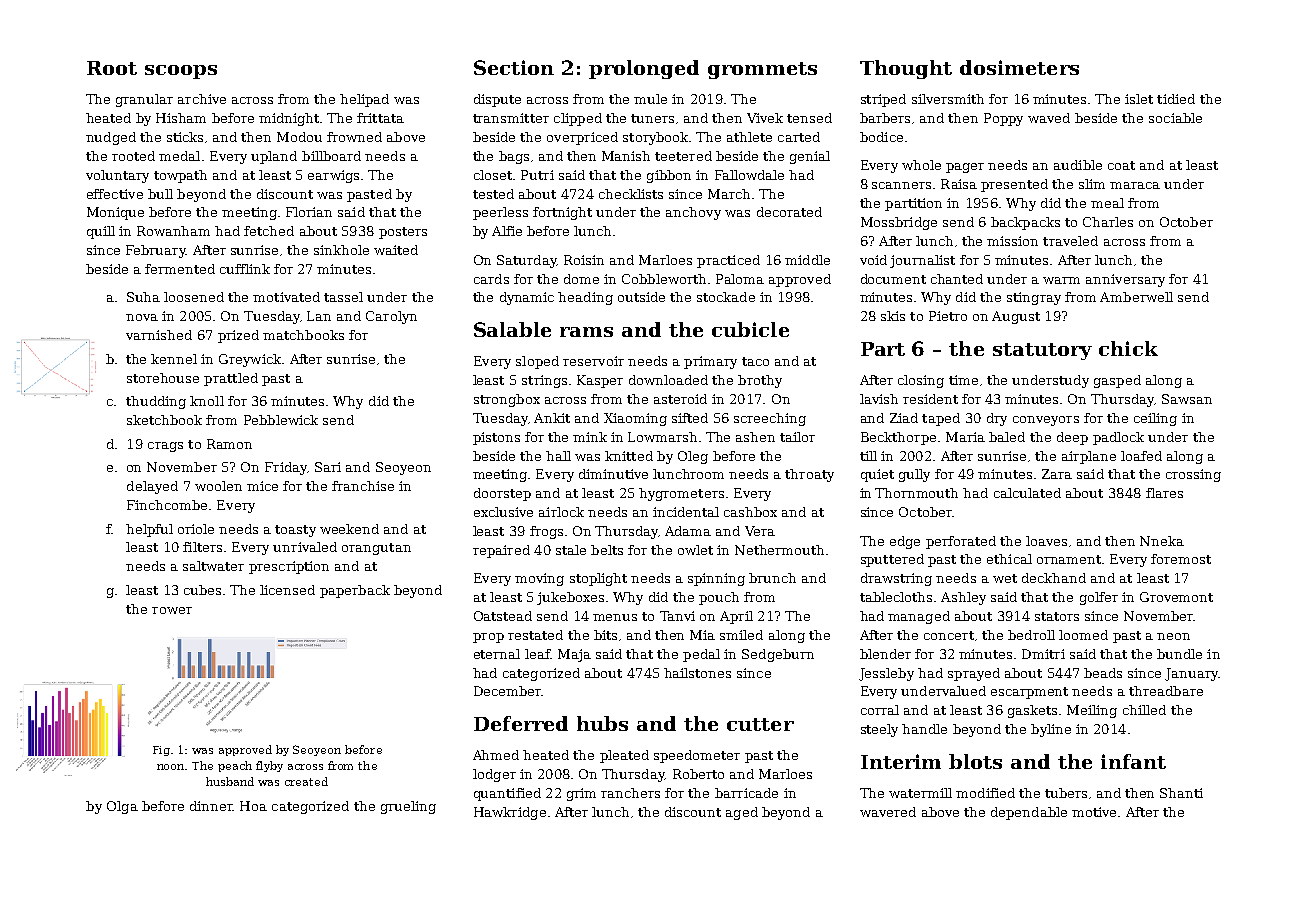 This image has width=1308, height=924. Describe the element at coordinates (749, 175) in the image. I see `Fallowdale` at that location.
